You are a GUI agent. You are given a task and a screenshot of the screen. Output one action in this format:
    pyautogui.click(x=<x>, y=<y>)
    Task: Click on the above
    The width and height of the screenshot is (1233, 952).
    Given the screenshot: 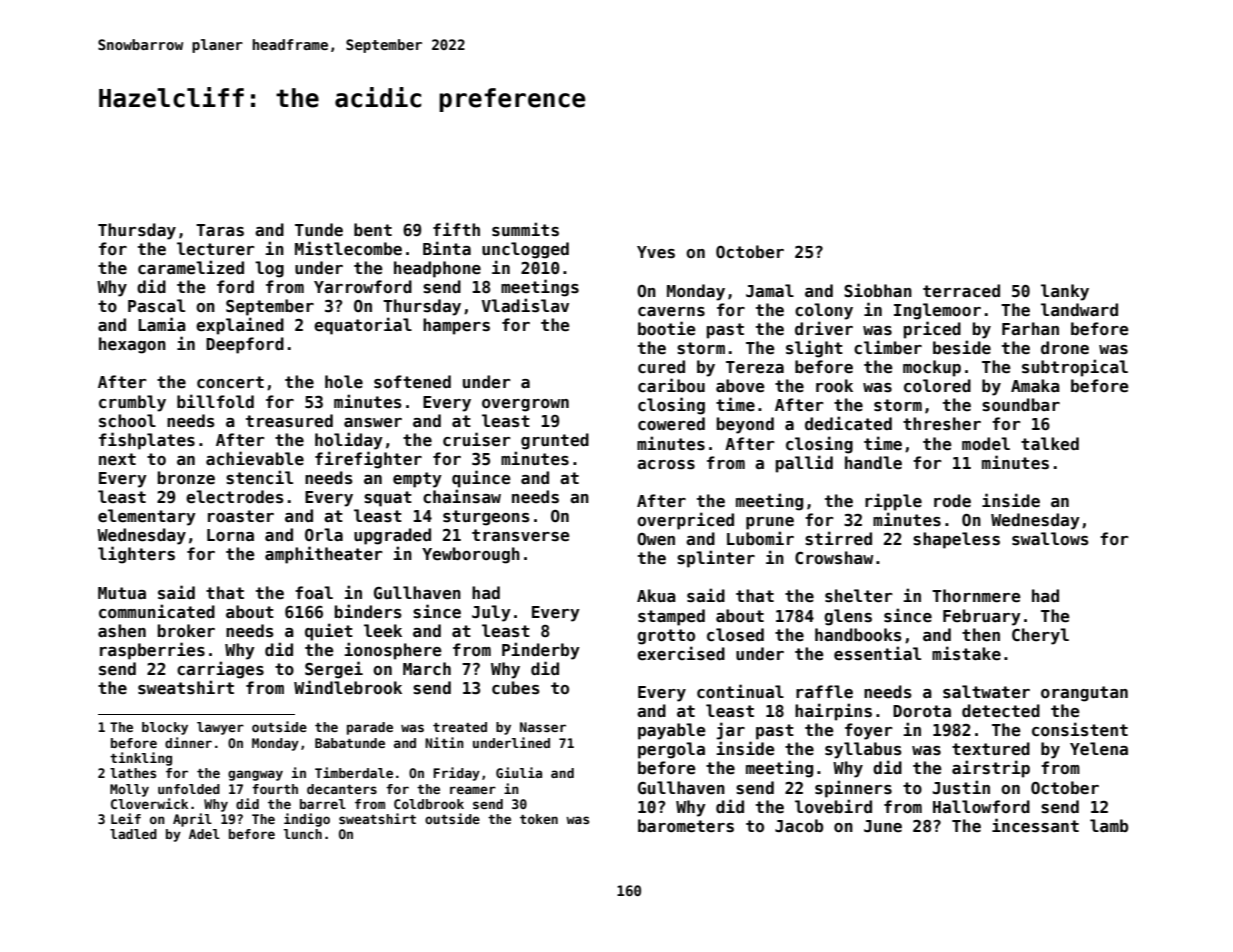 What is the action you would take?
    pyautogui.click(x=740, y=386)
